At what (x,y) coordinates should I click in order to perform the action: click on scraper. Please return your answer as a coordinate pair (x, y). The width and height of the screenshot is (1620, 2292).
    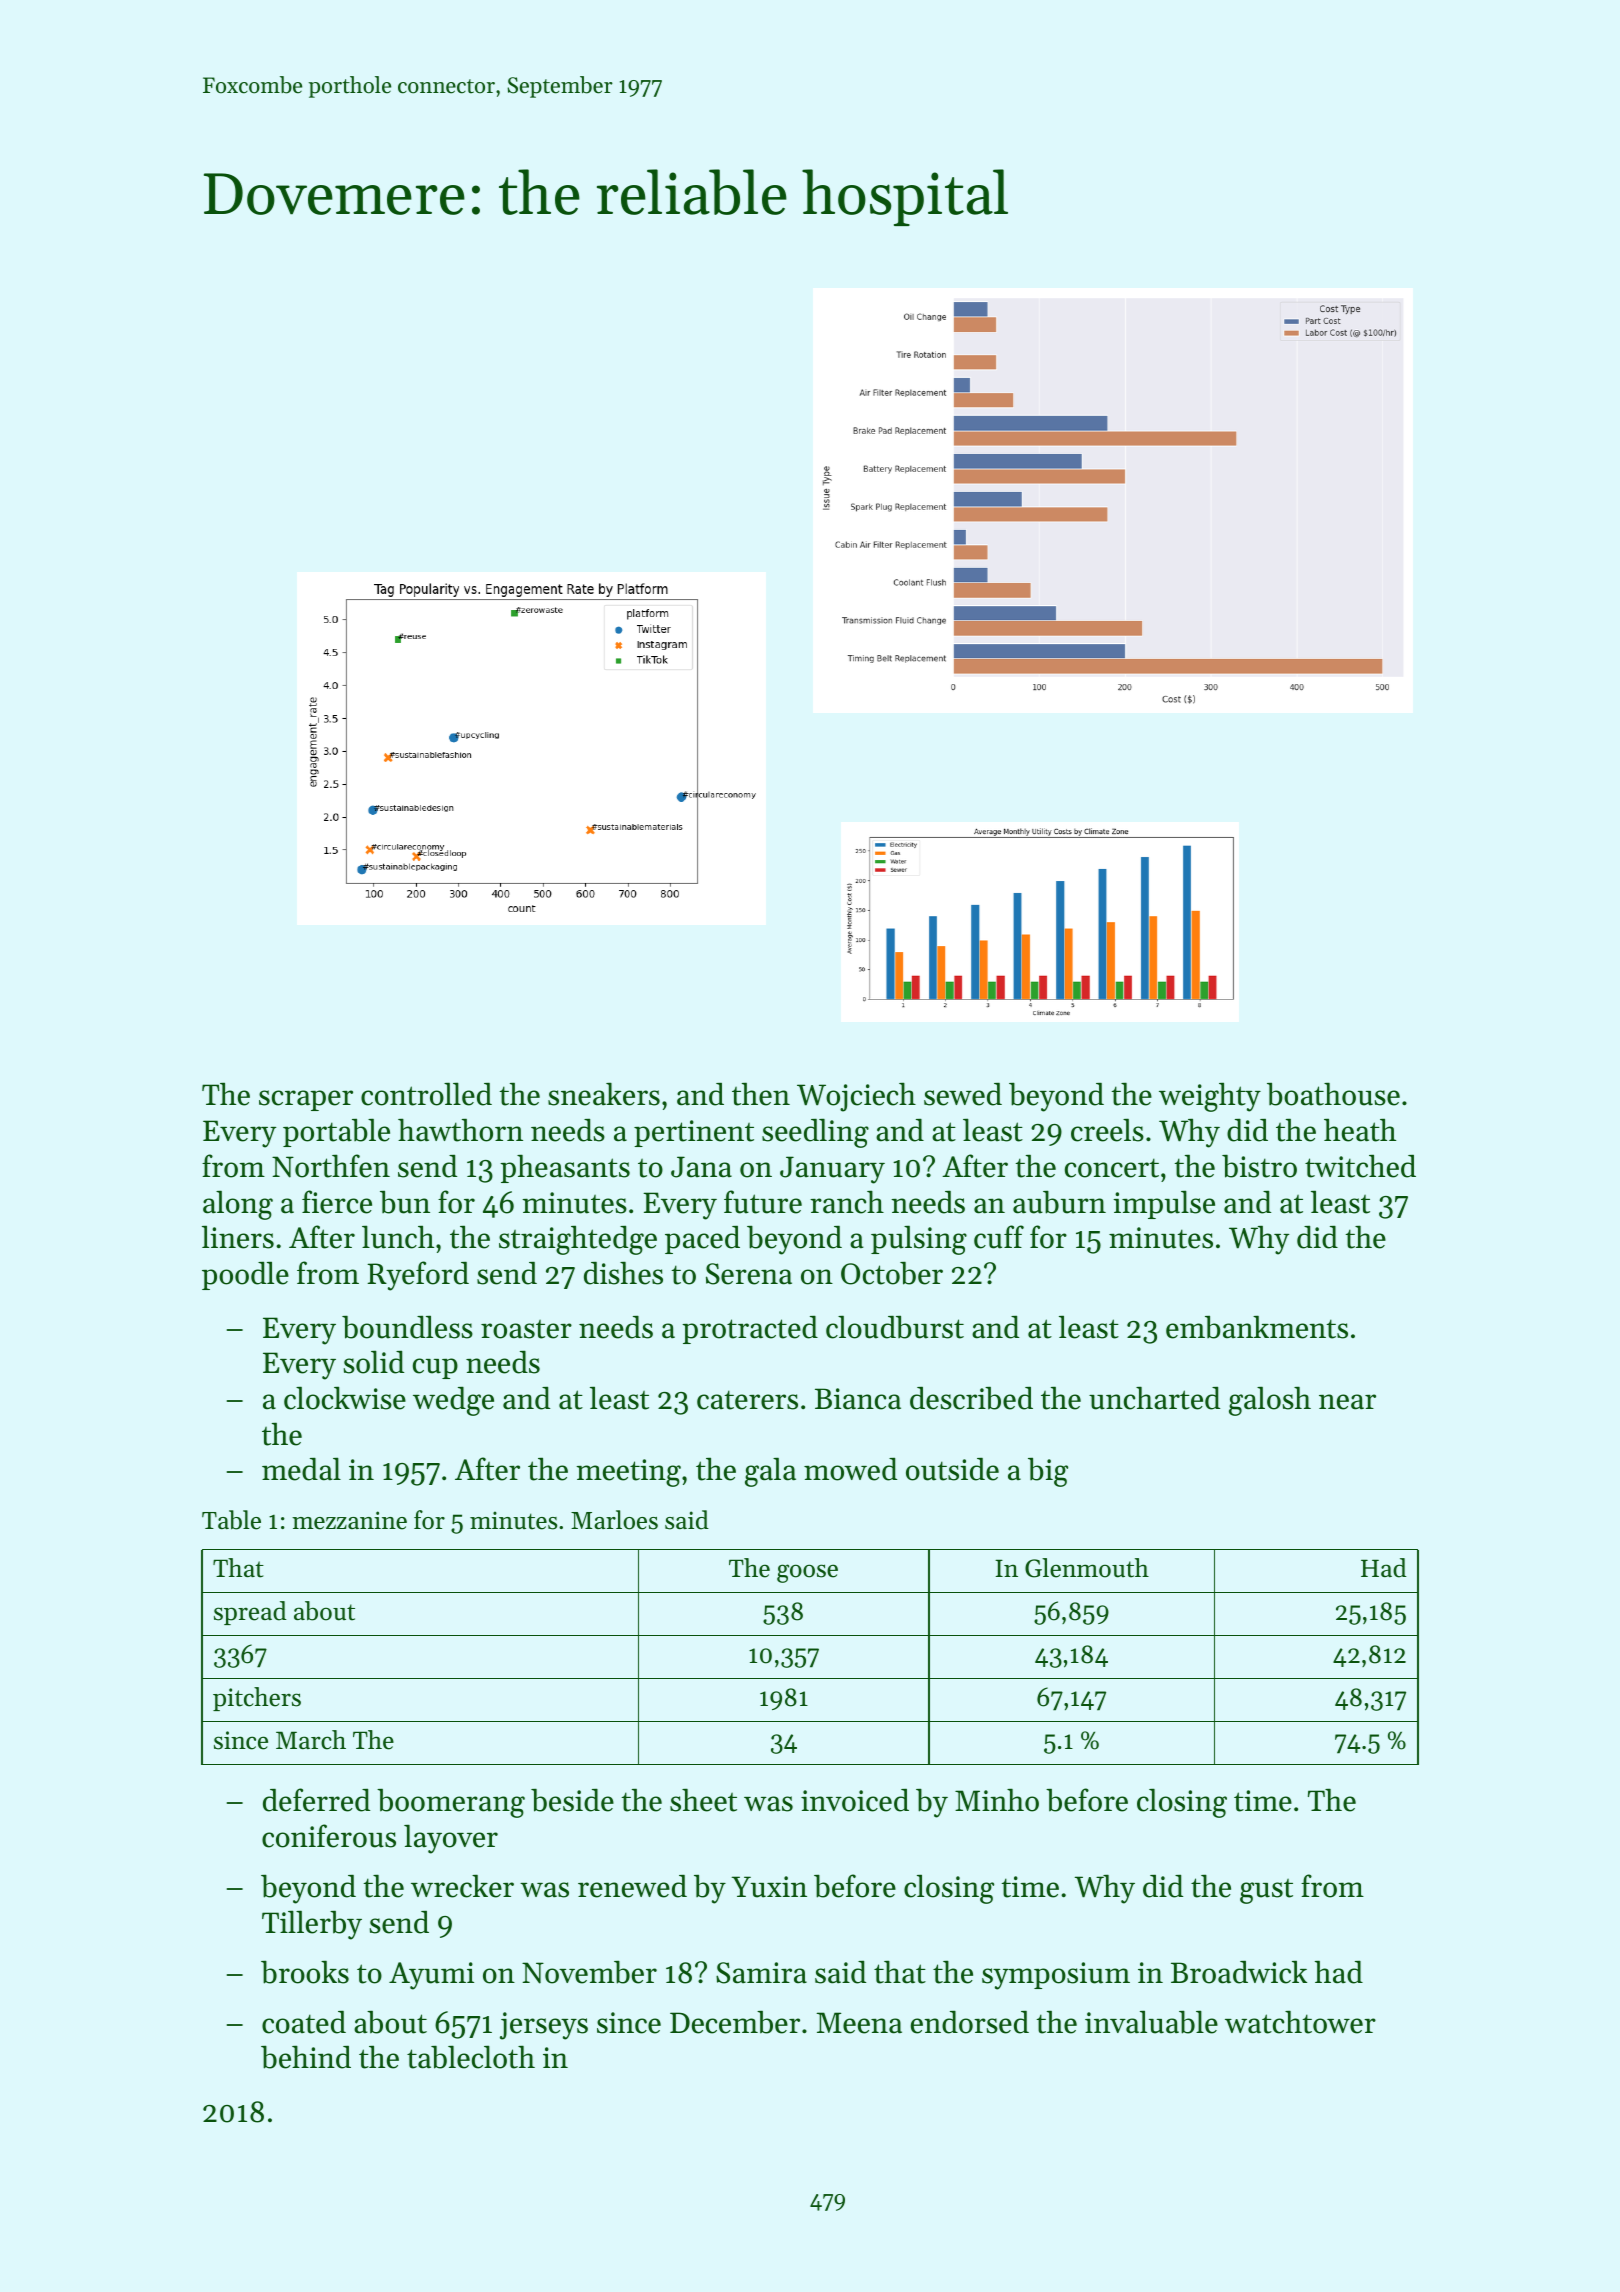
    Looking at the image, I should click on (306, 1100).
